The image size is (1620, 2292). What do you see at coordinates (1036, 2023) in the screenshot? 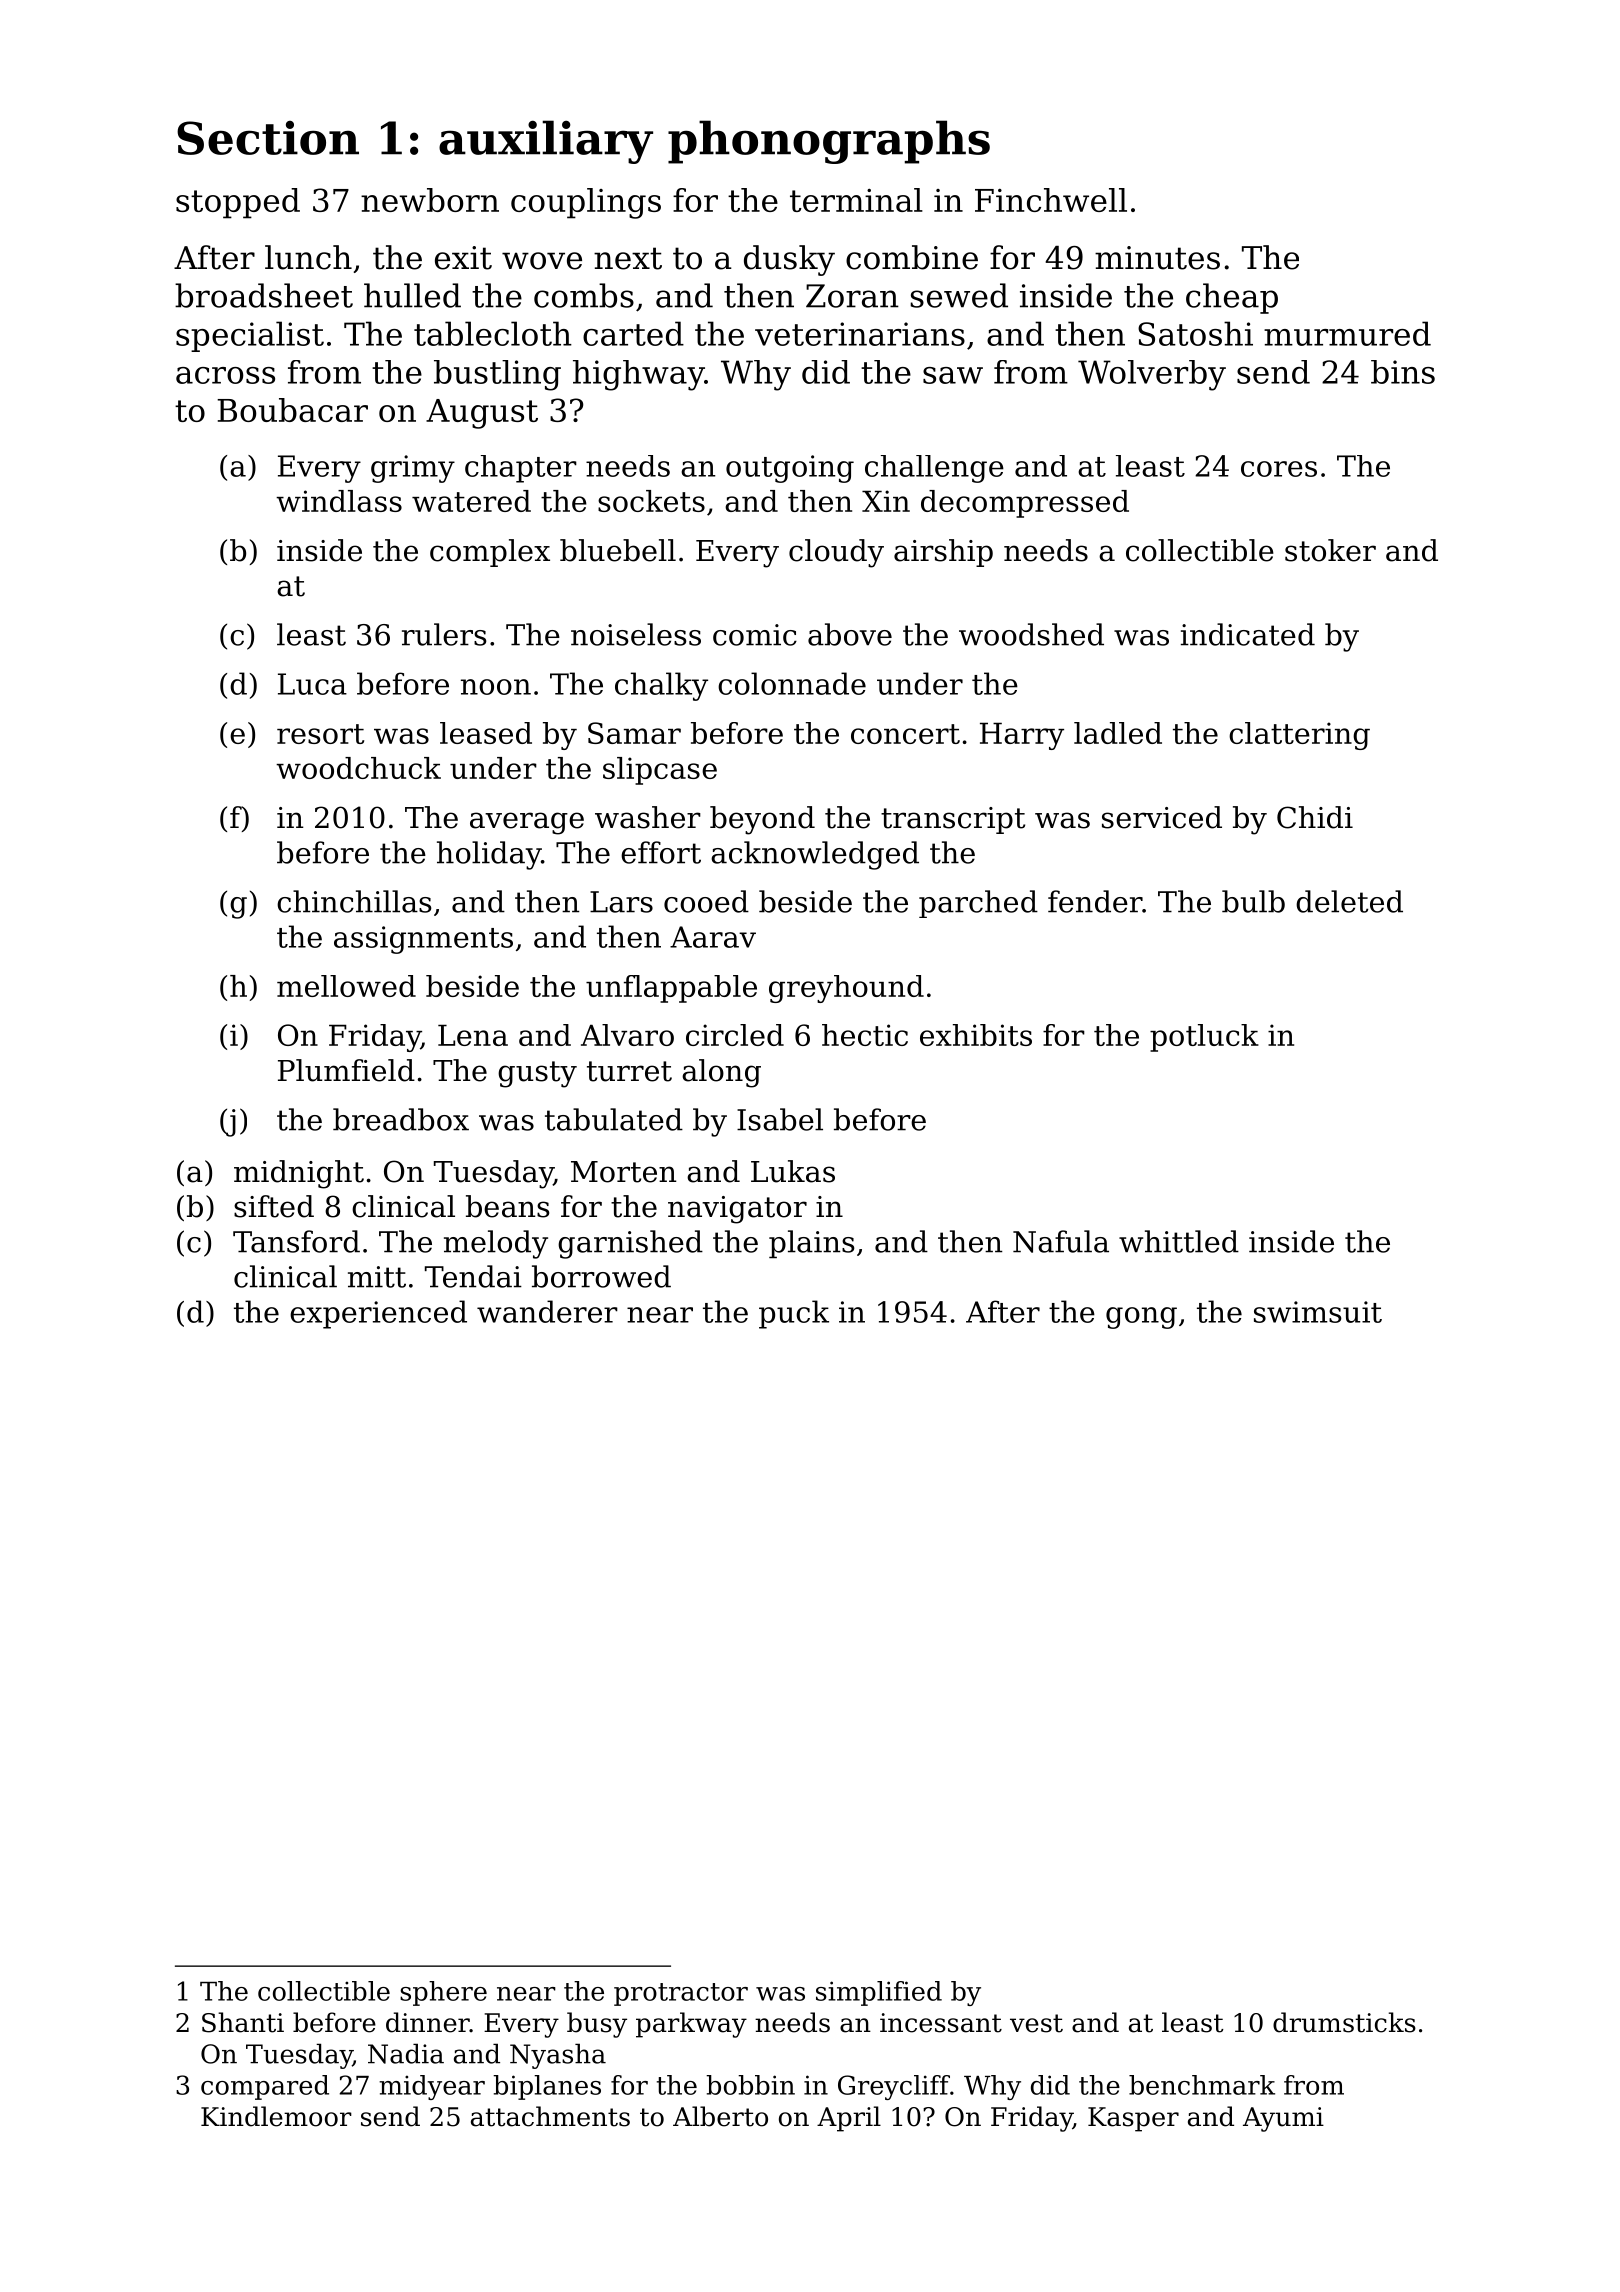
I see `vest` at bounding box center [1036, 2023].
